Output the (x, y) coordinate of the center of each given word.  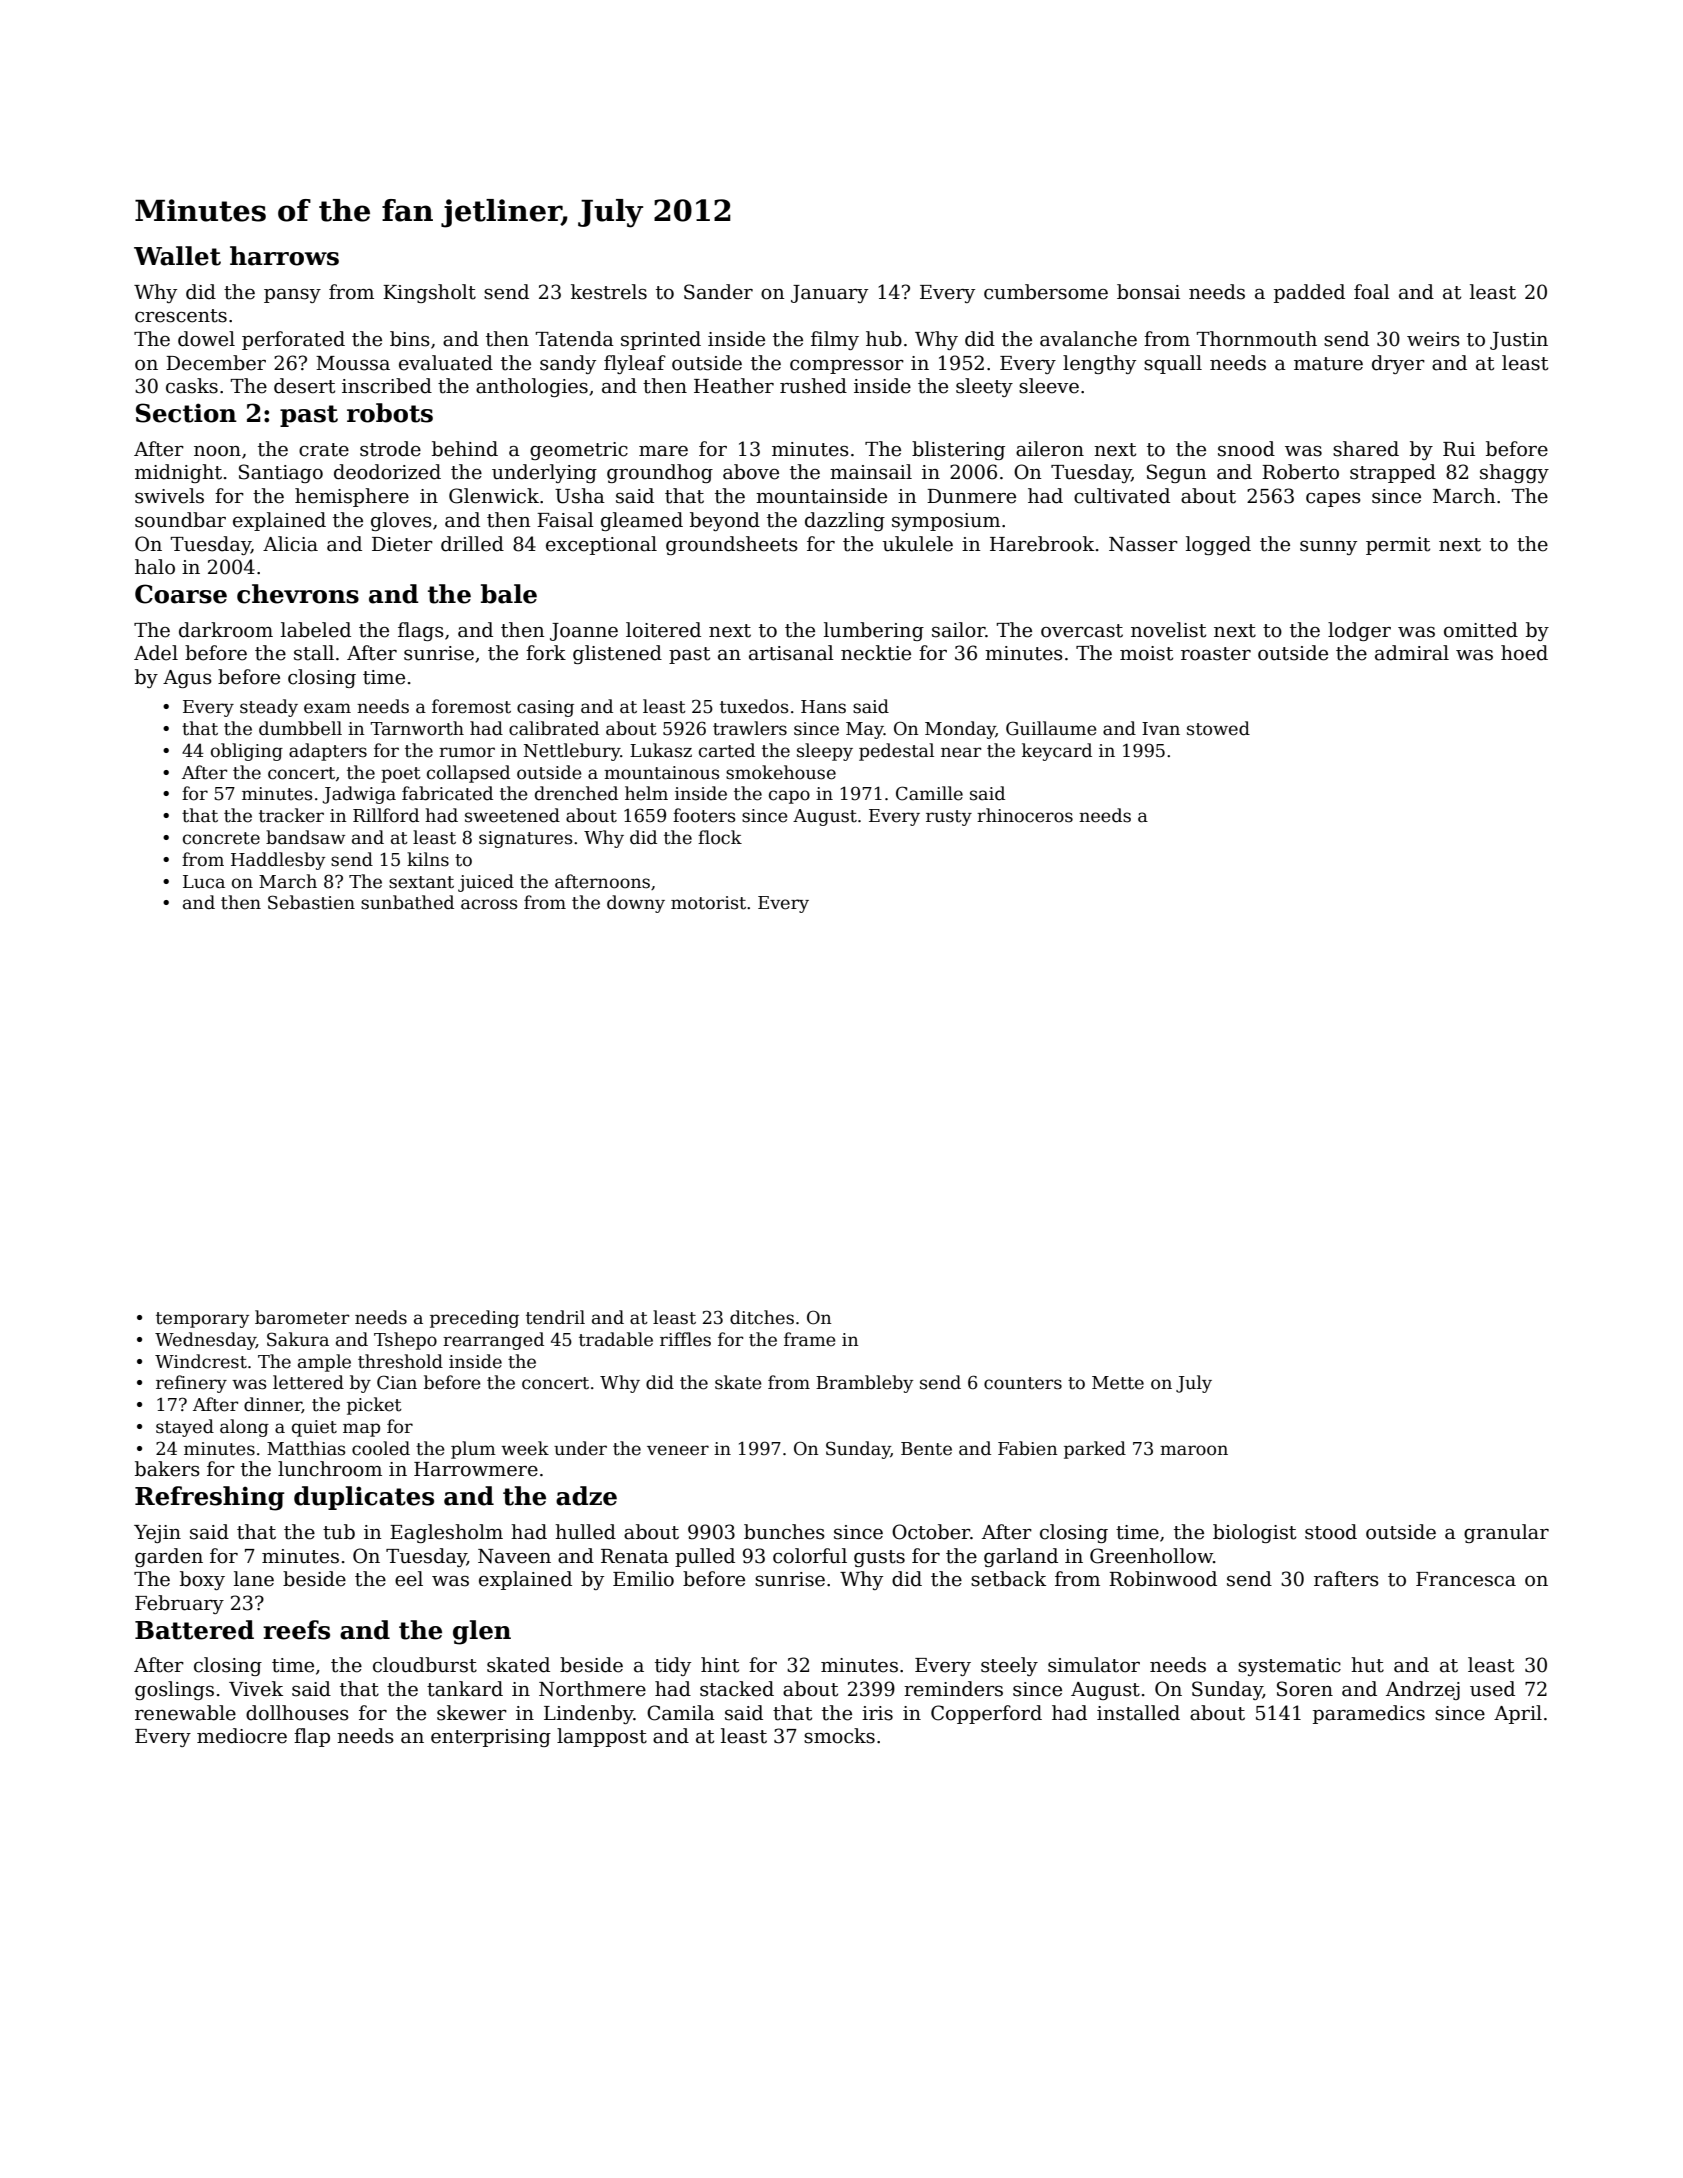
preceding (474, 1319)
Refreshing (210, 1498)
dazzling (845, 521)
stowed (1218, 728)
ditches (762, 1317)
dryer (1398, 364)
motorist (708, 903)
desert (304, 386)
